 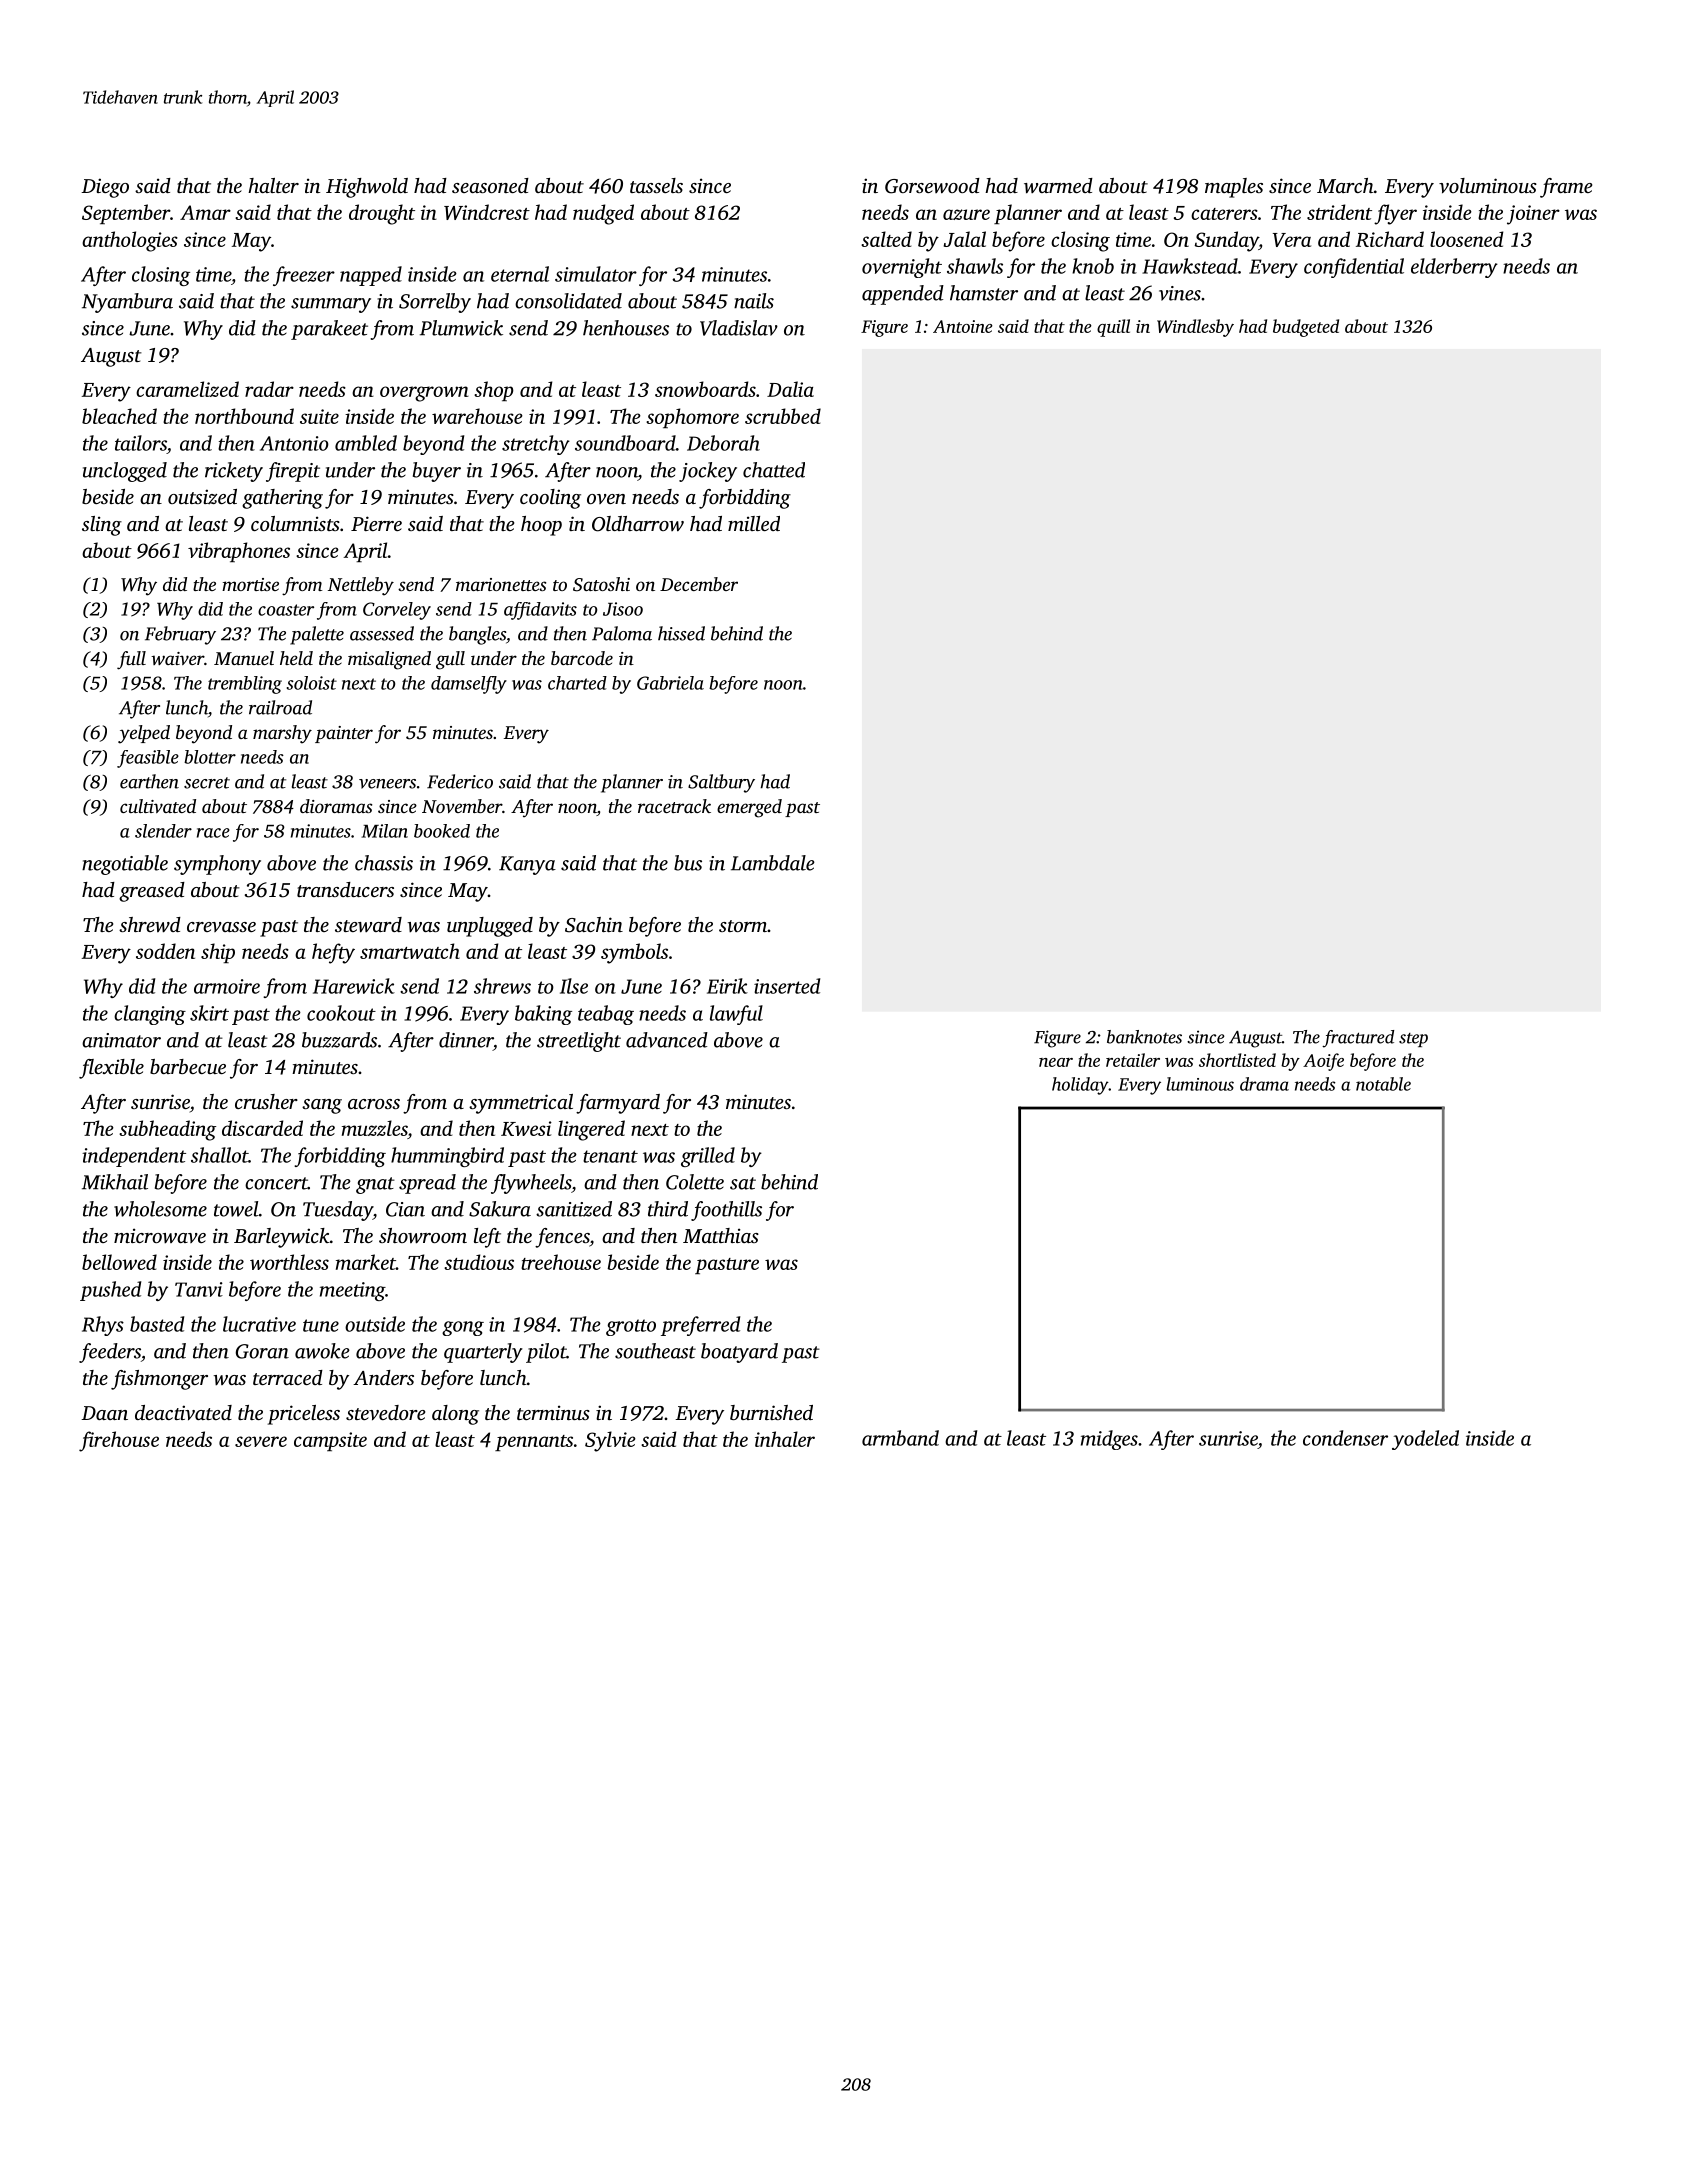 I want to click on warehouse, so click(x=477, y=416).
